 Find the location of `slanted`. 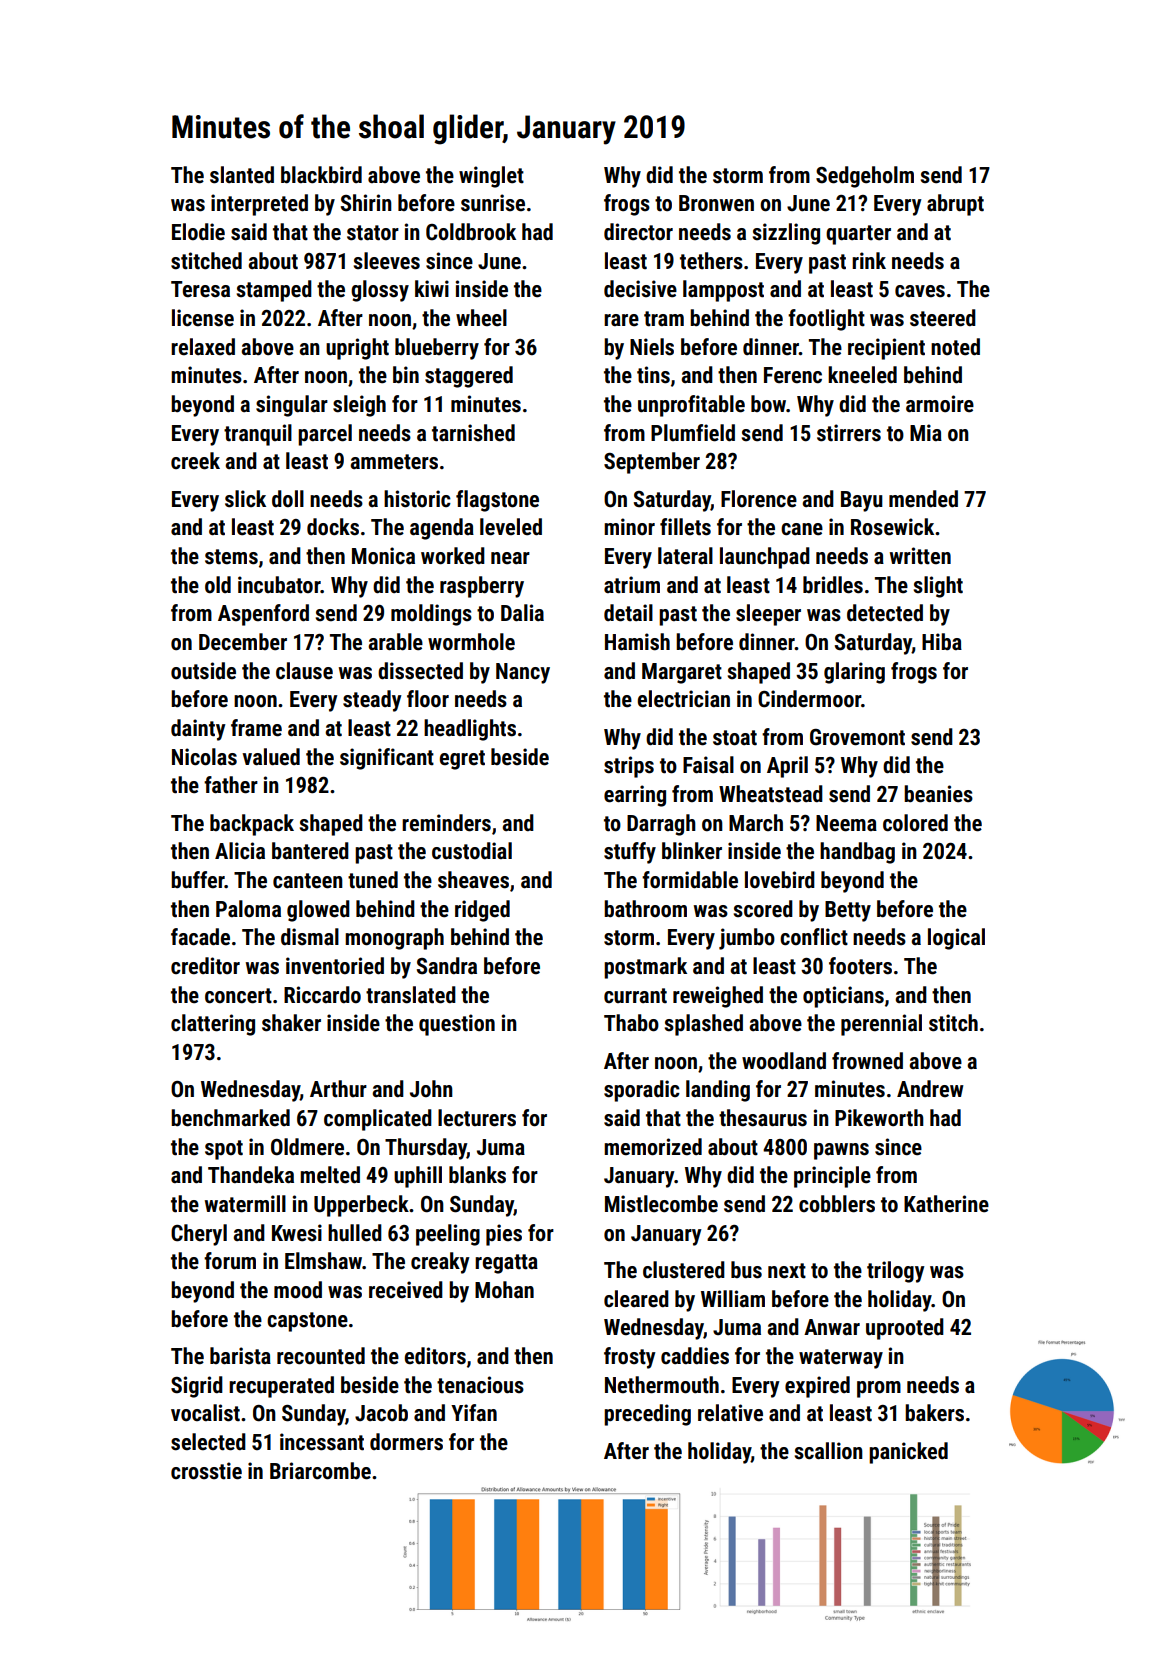

slanted is located at coordinates (242, 175).
